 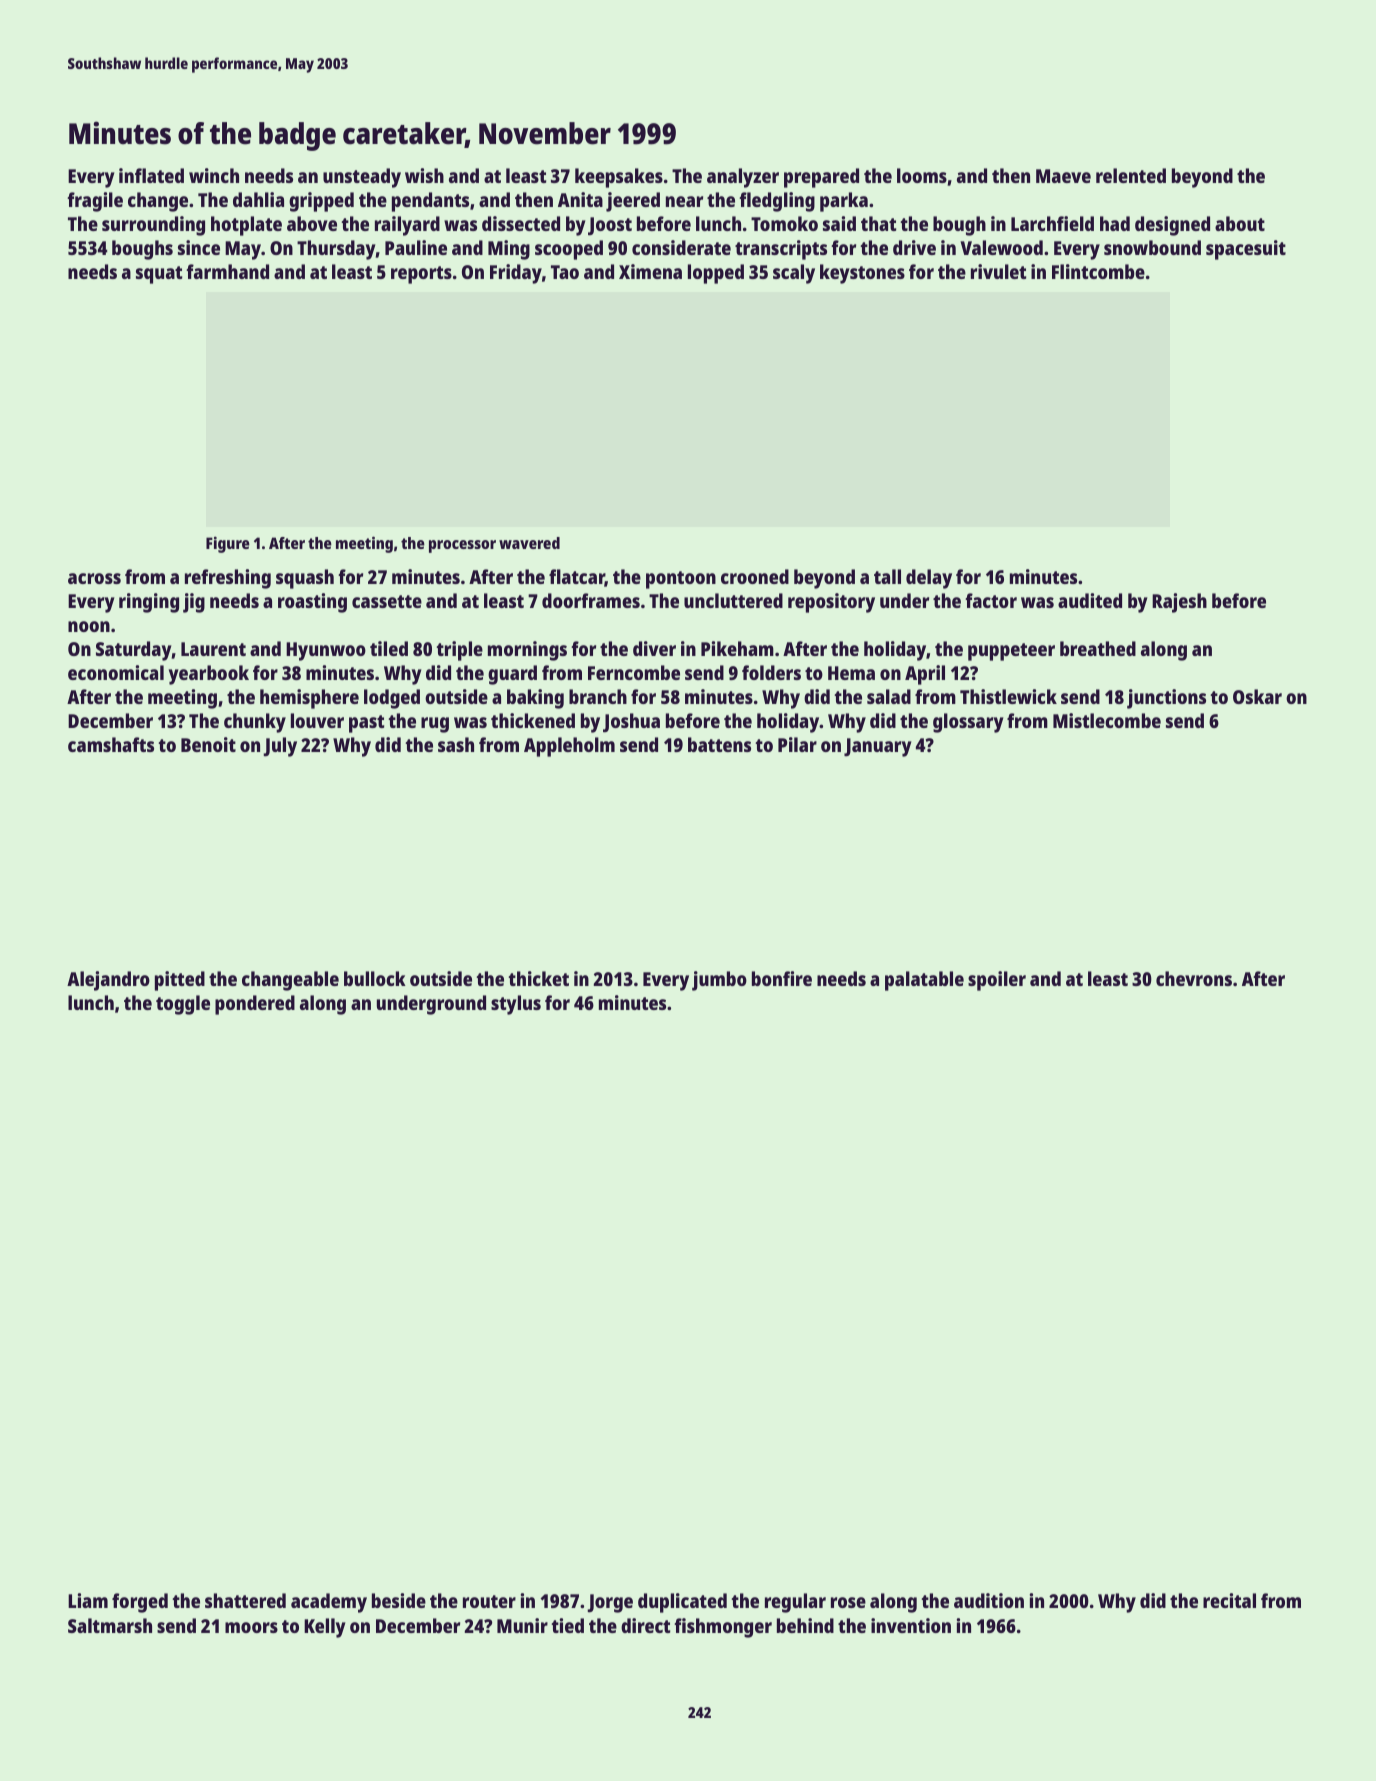 I want to click on across, so click(x=94, y=578).
